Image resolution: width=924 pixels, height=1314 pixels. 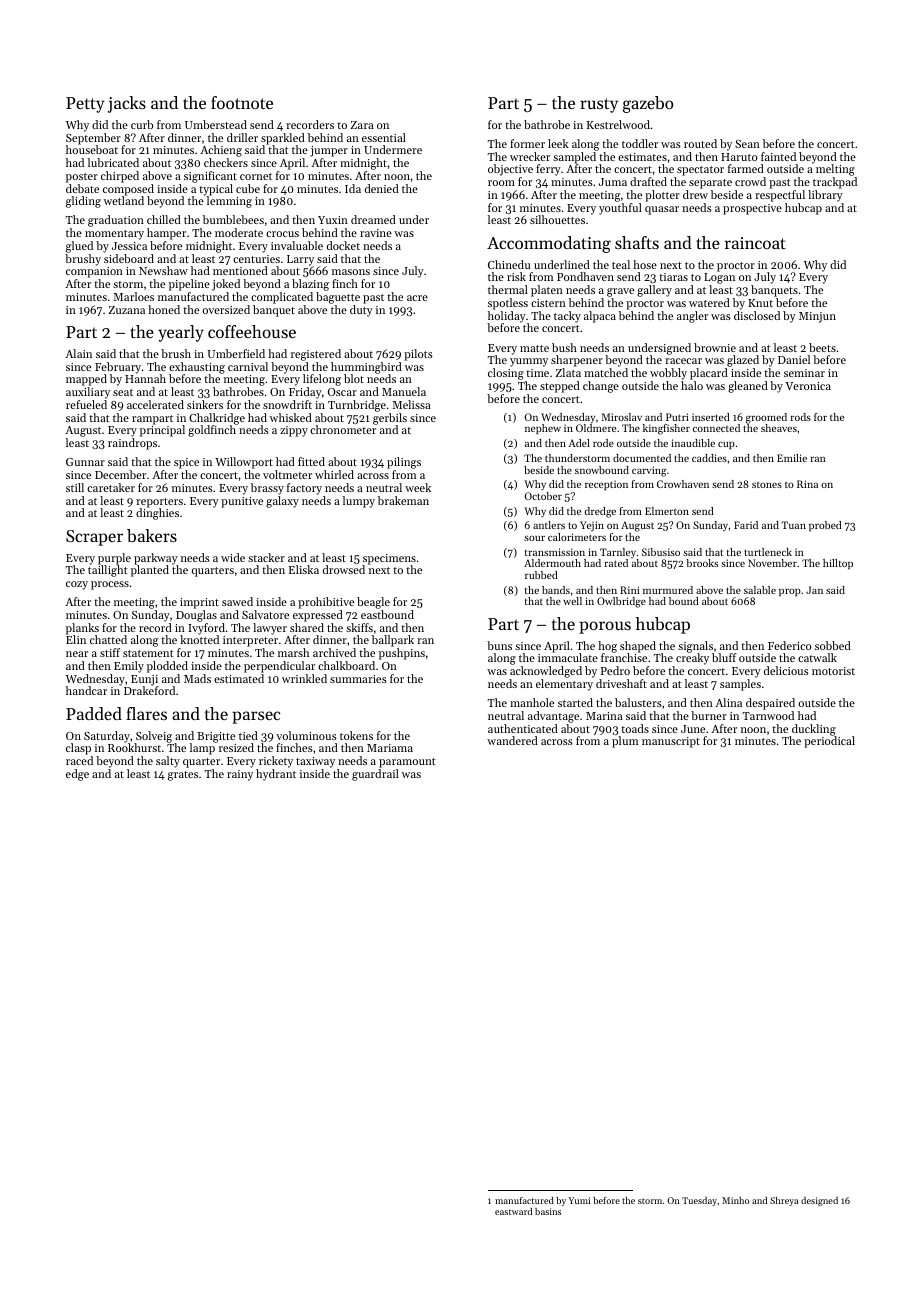 What do you see at coordinates (548, 1211) in the screenshot?
I see `basins` at bounding box center [548, 1211].
